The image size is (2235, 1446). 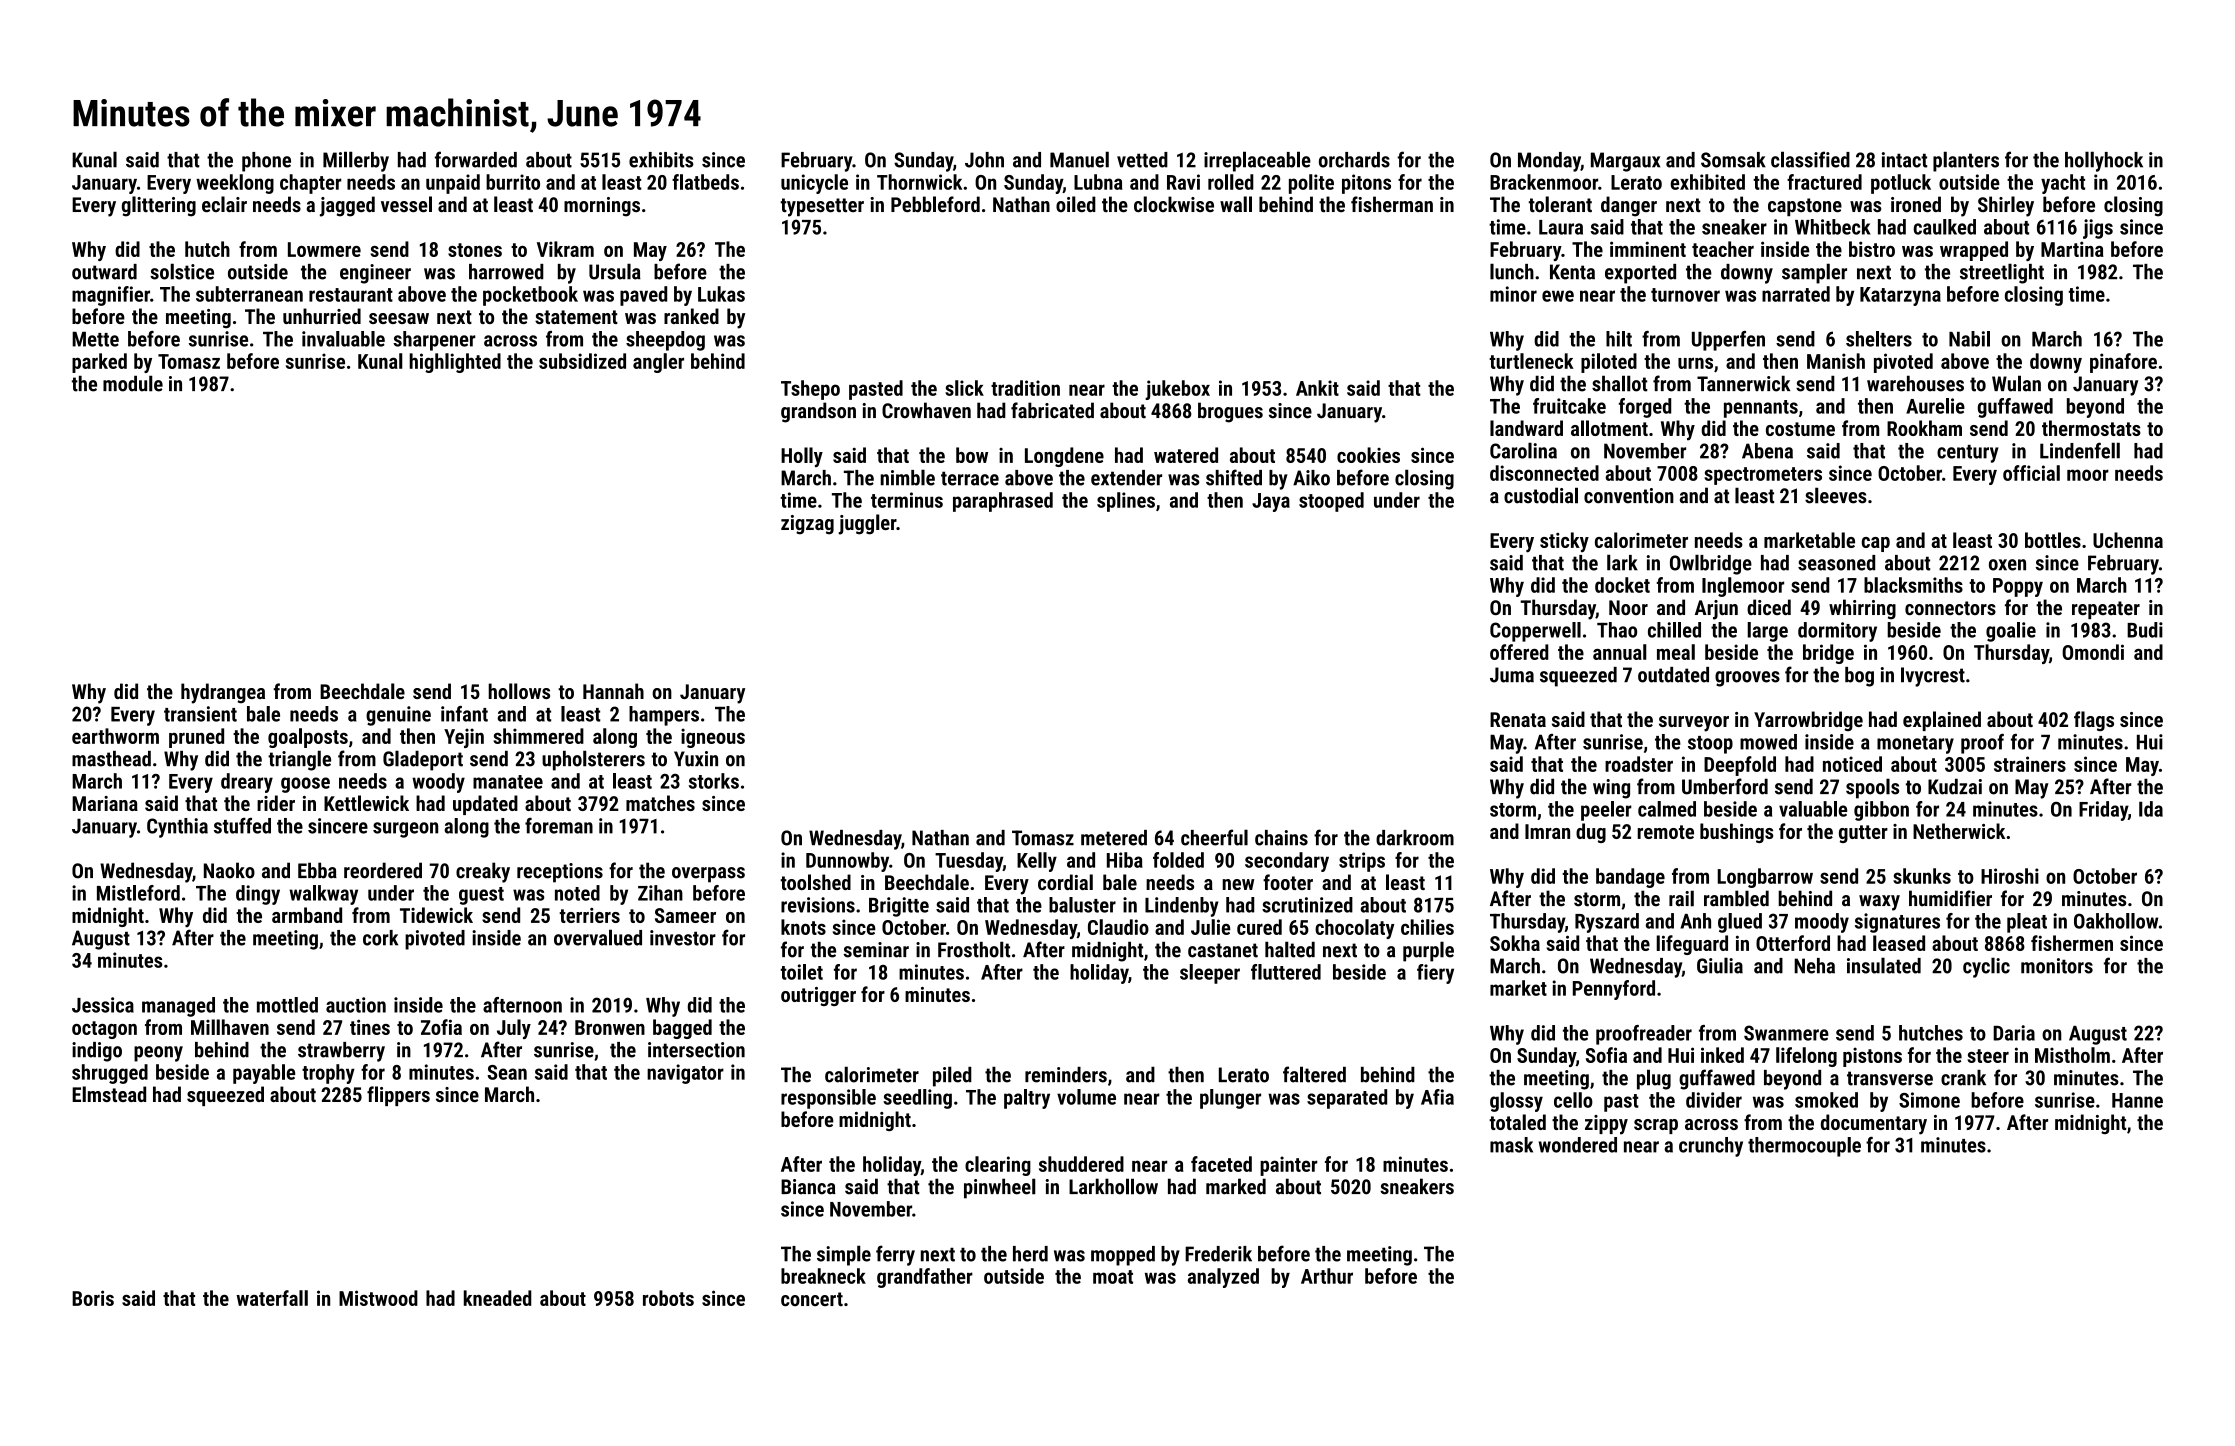 What do you see at coordinates (1966, 161) in the screenshot?
I see `planters` at bounding box center [1966, 161].
